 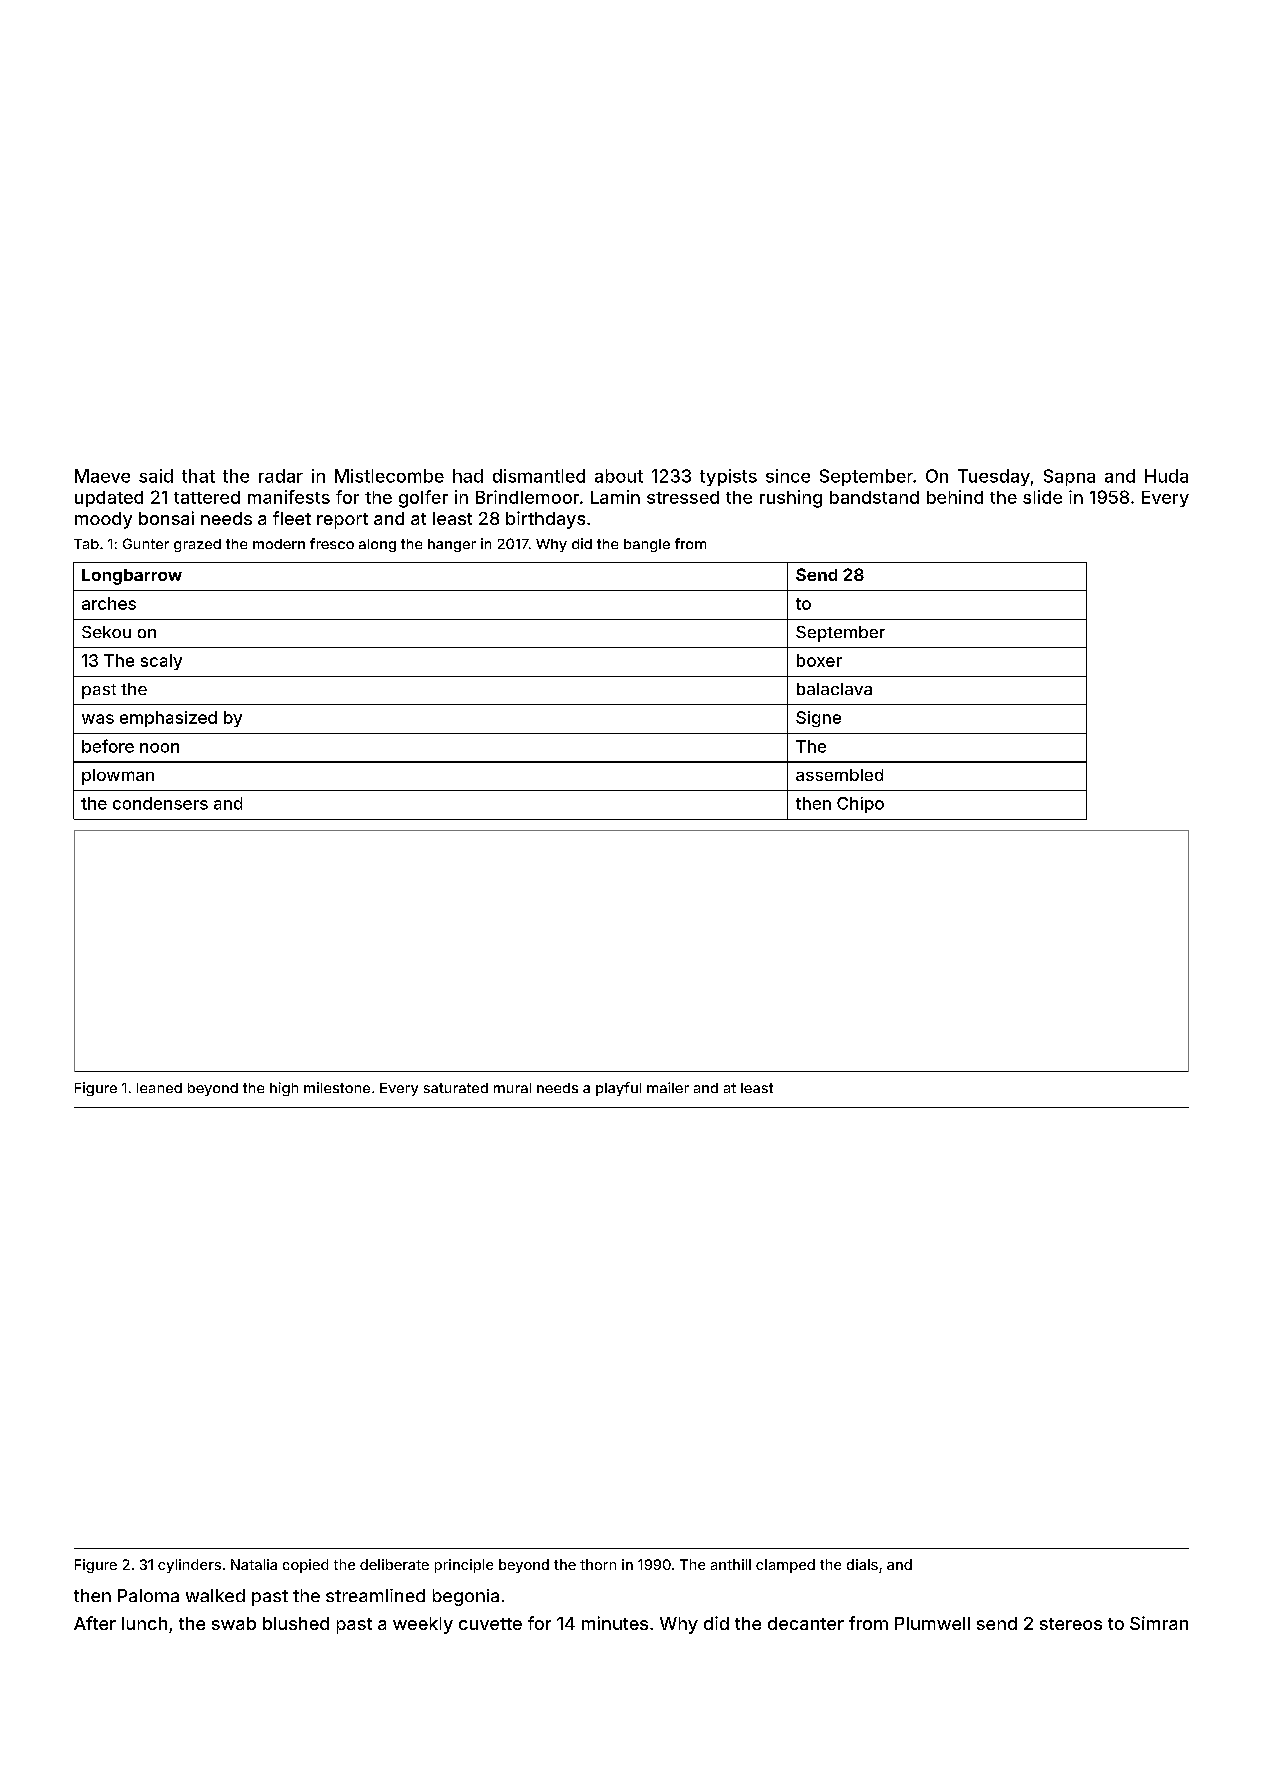 What do you see at coordinates (1071, 1624) in the screenshot?
I see `stereos` at bounding box center [1071, 1624].
